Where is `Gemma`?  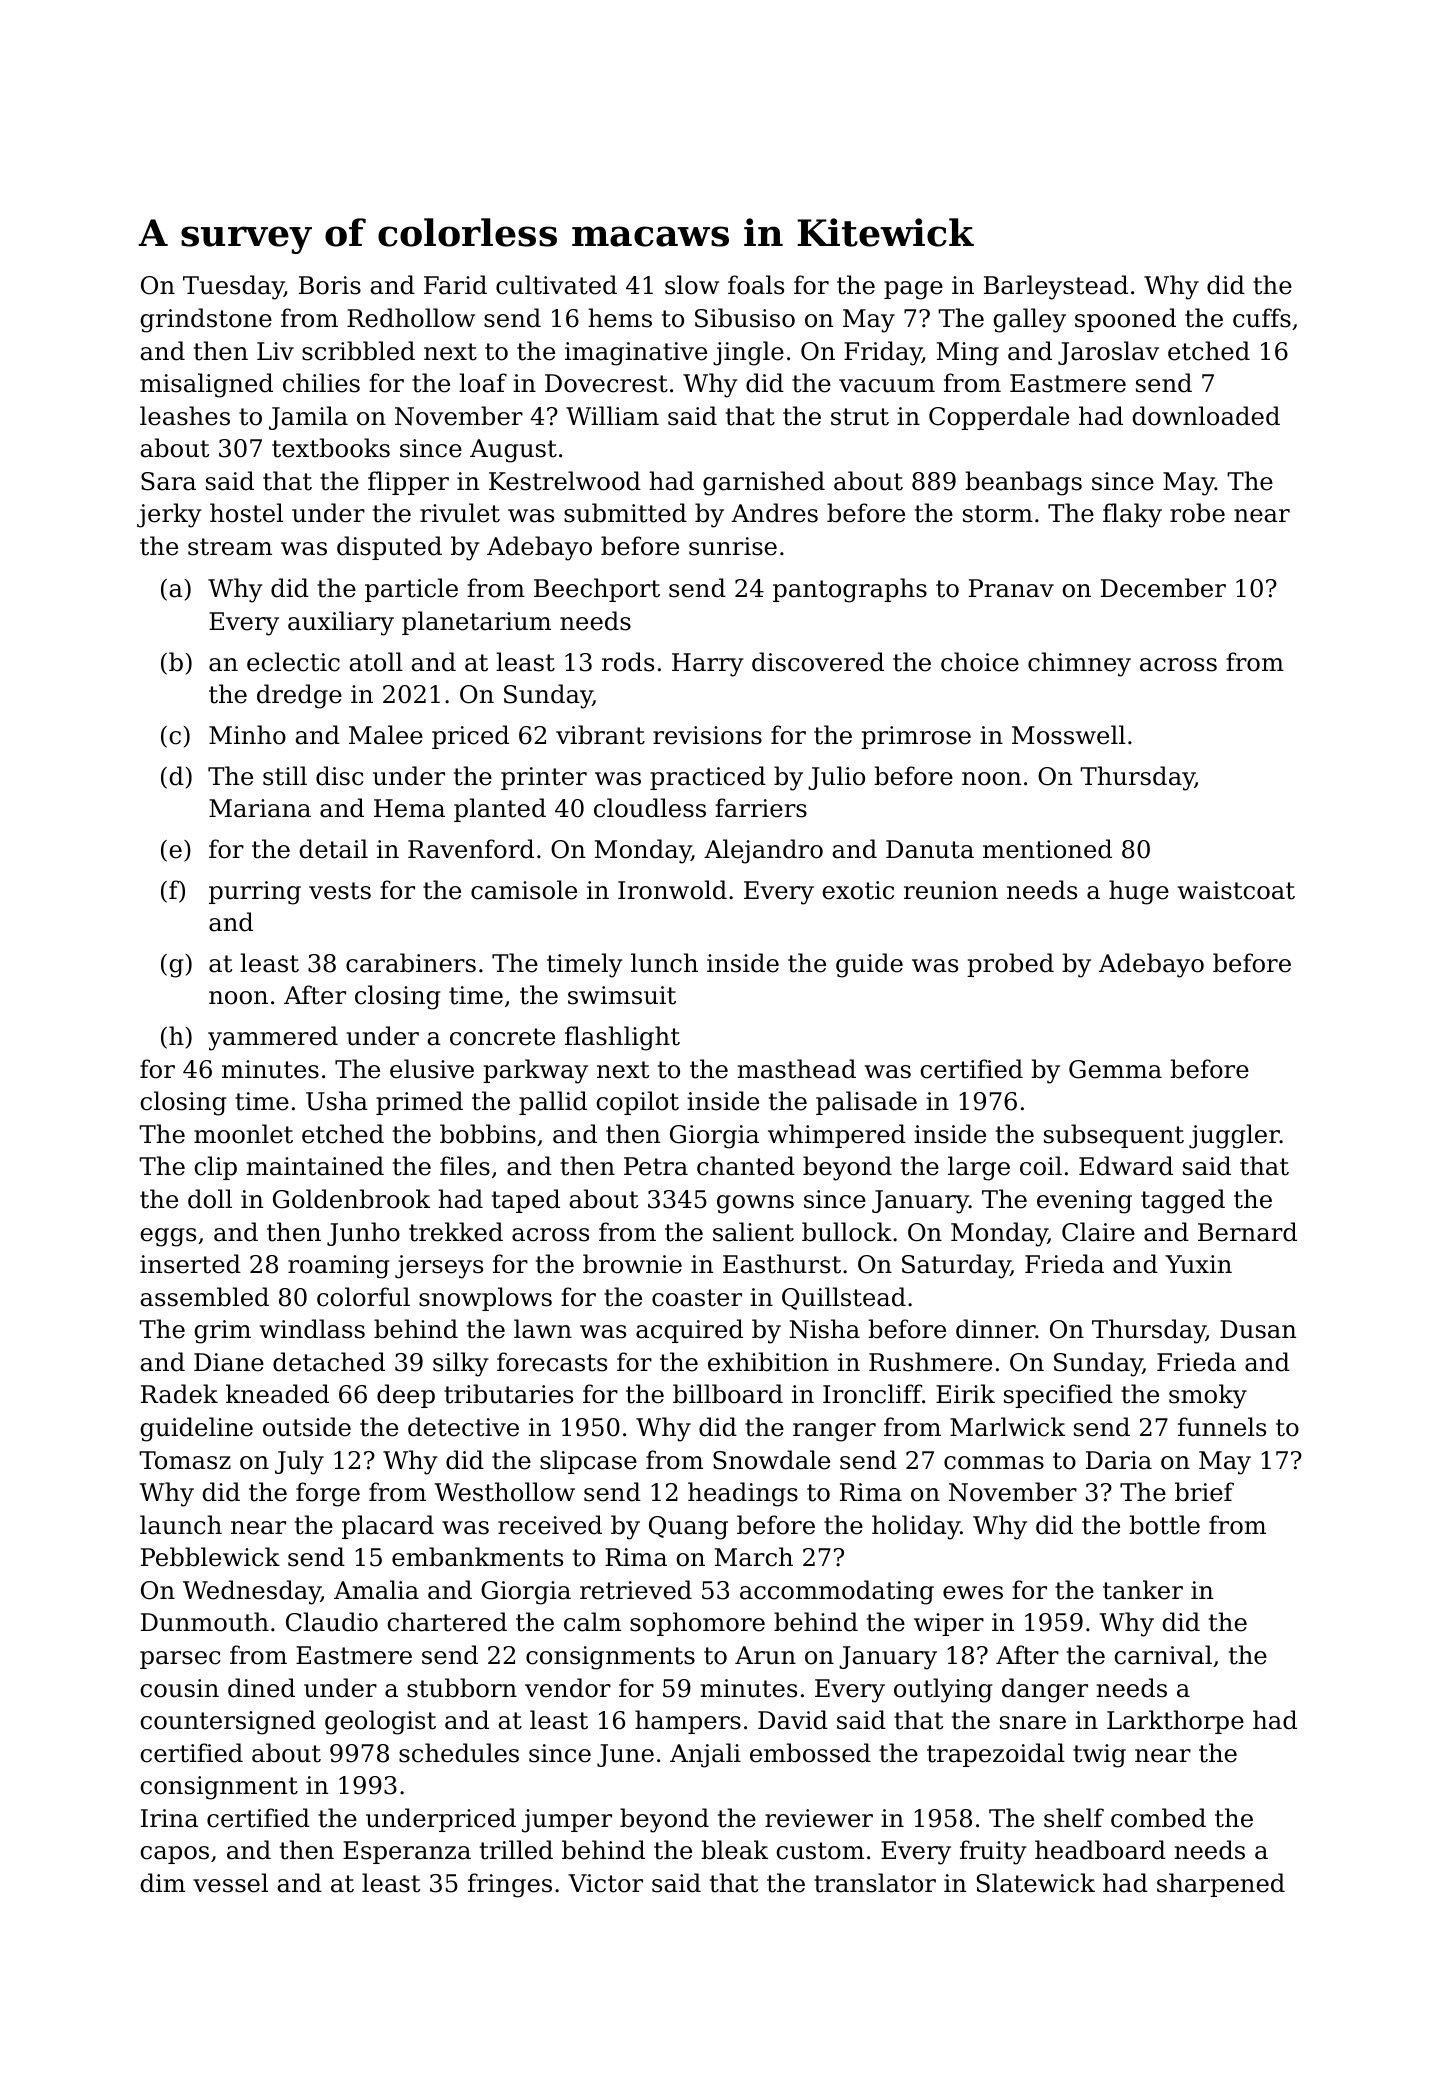
Gemma is located at coordinates (1115, 1069).
